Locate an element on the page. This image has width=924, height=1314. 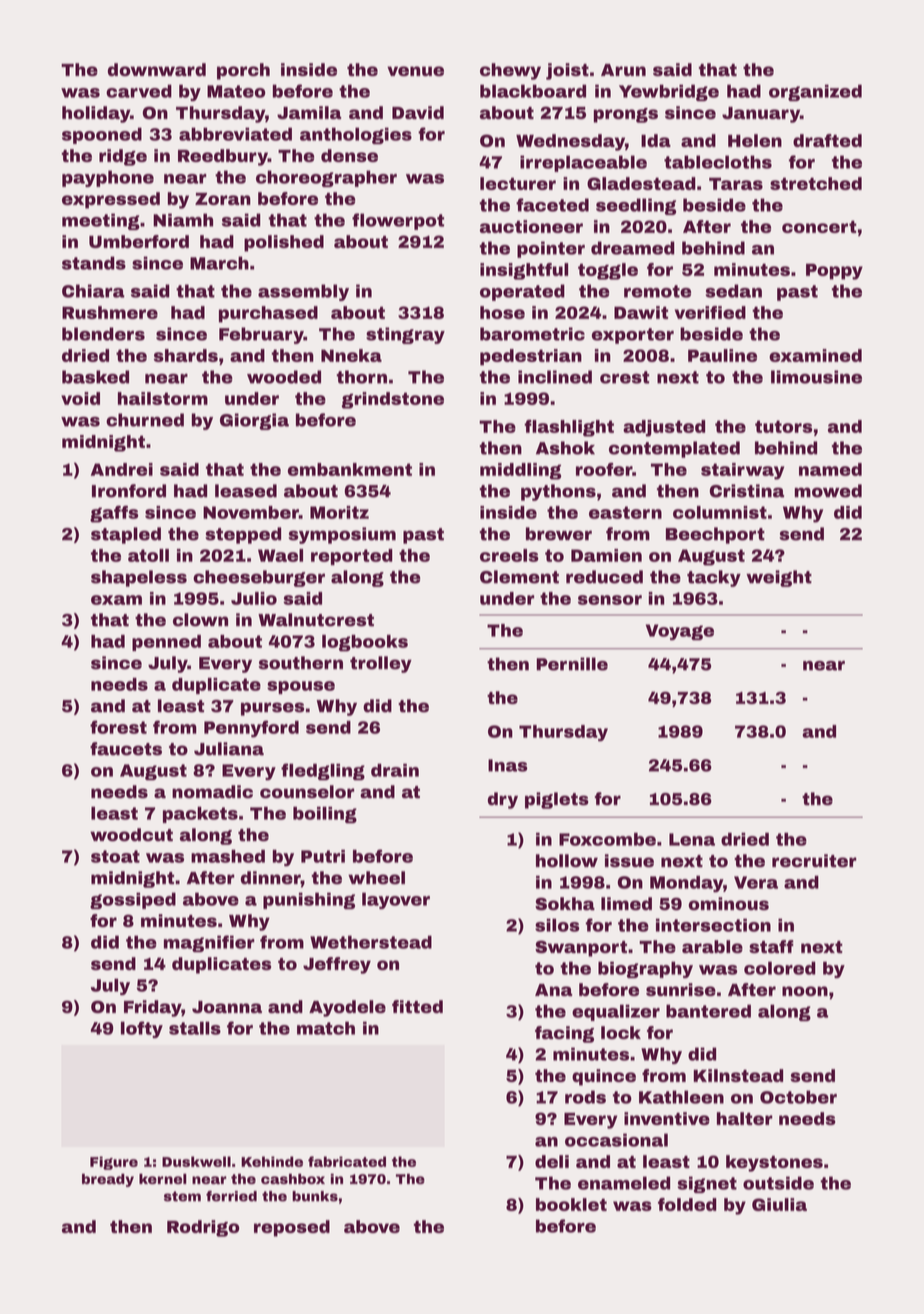
arable is located at coordinates (712, 946).
